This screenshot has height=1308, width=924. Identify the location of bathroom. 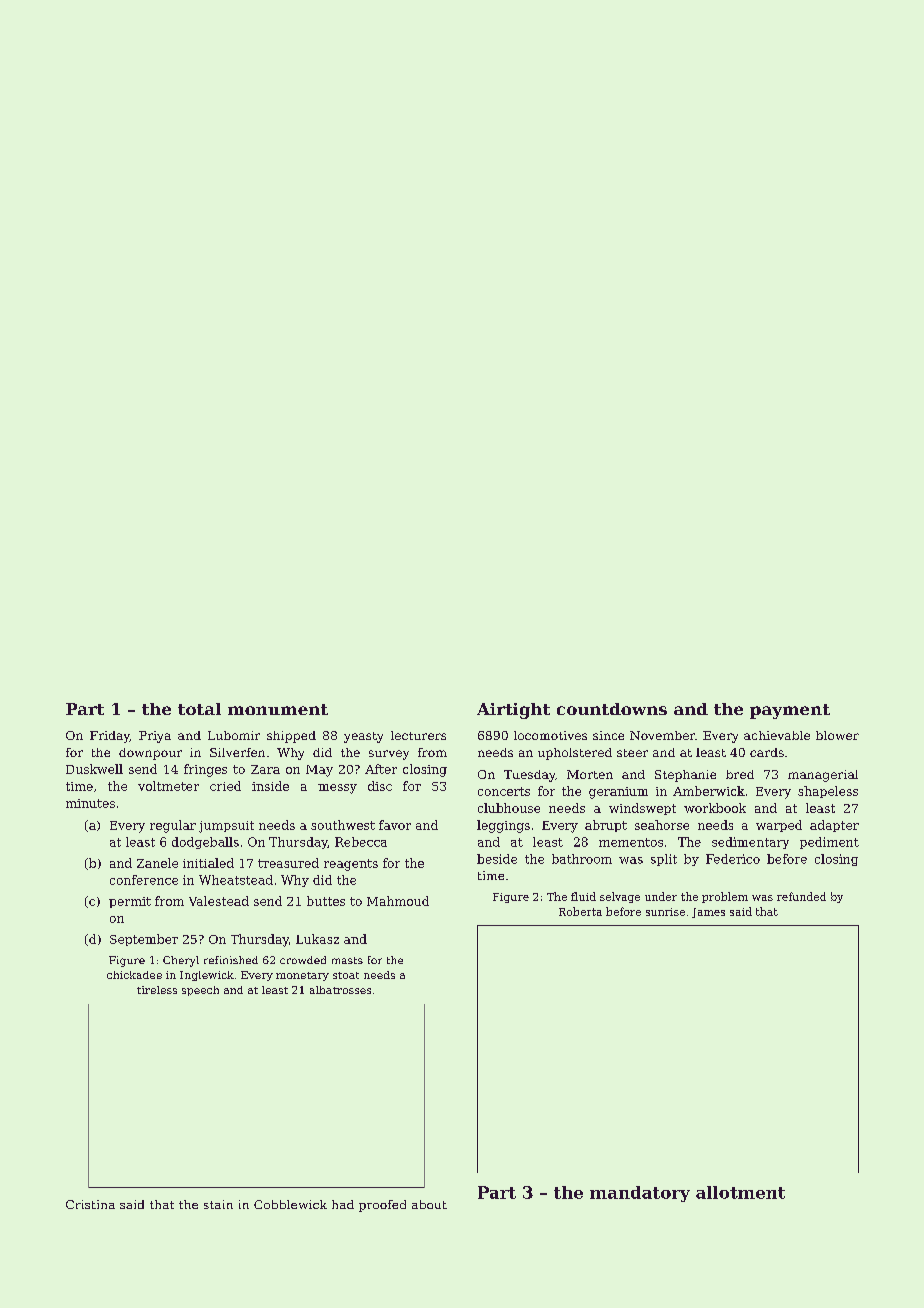
(582, 859).
